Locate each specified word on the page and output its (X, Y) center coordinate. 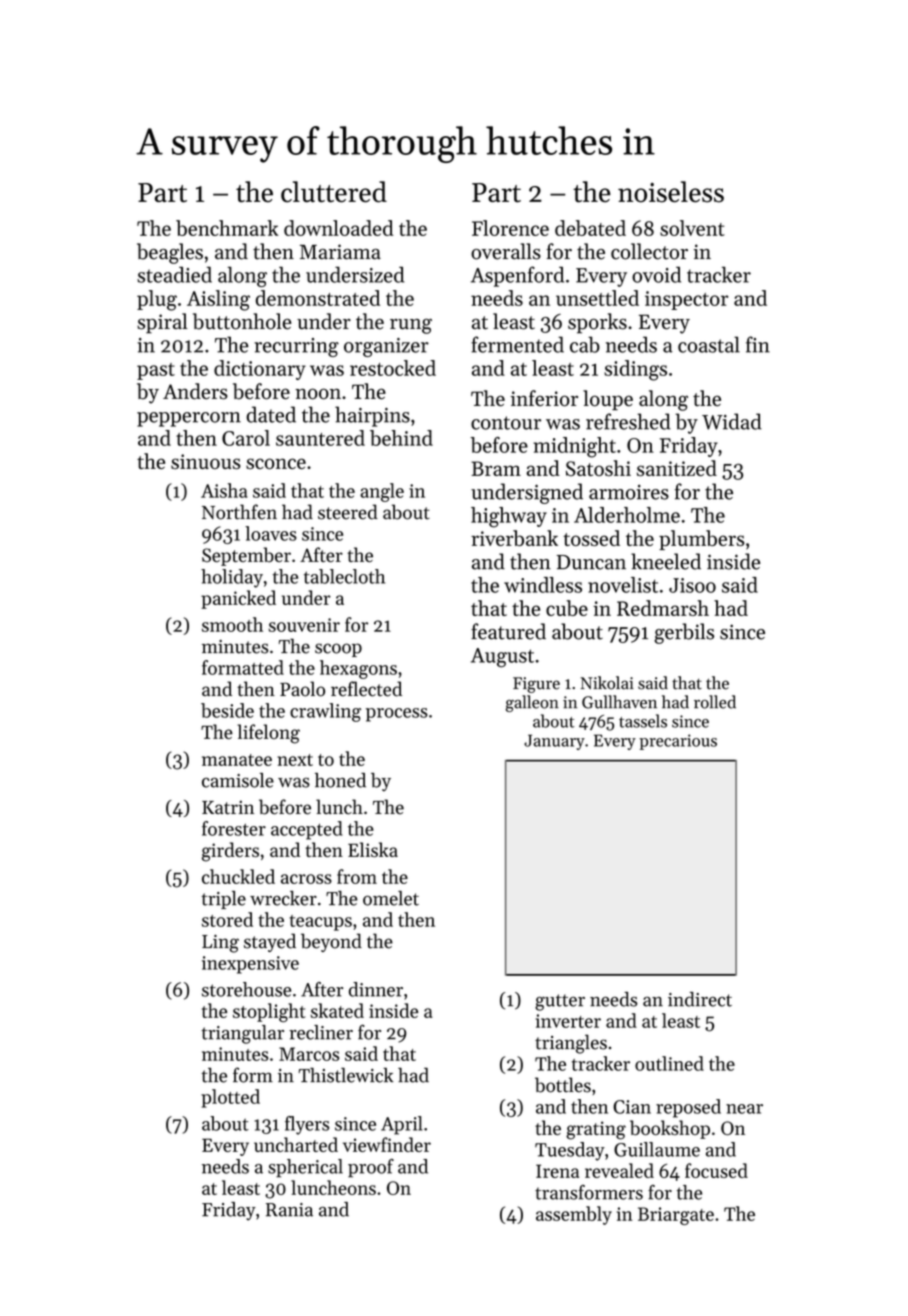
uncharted (296, 1144)
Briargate (676, 1216)
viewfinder (387, 1144)
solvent (692, 228)
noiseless (671, 192)
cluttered (334, 192)
